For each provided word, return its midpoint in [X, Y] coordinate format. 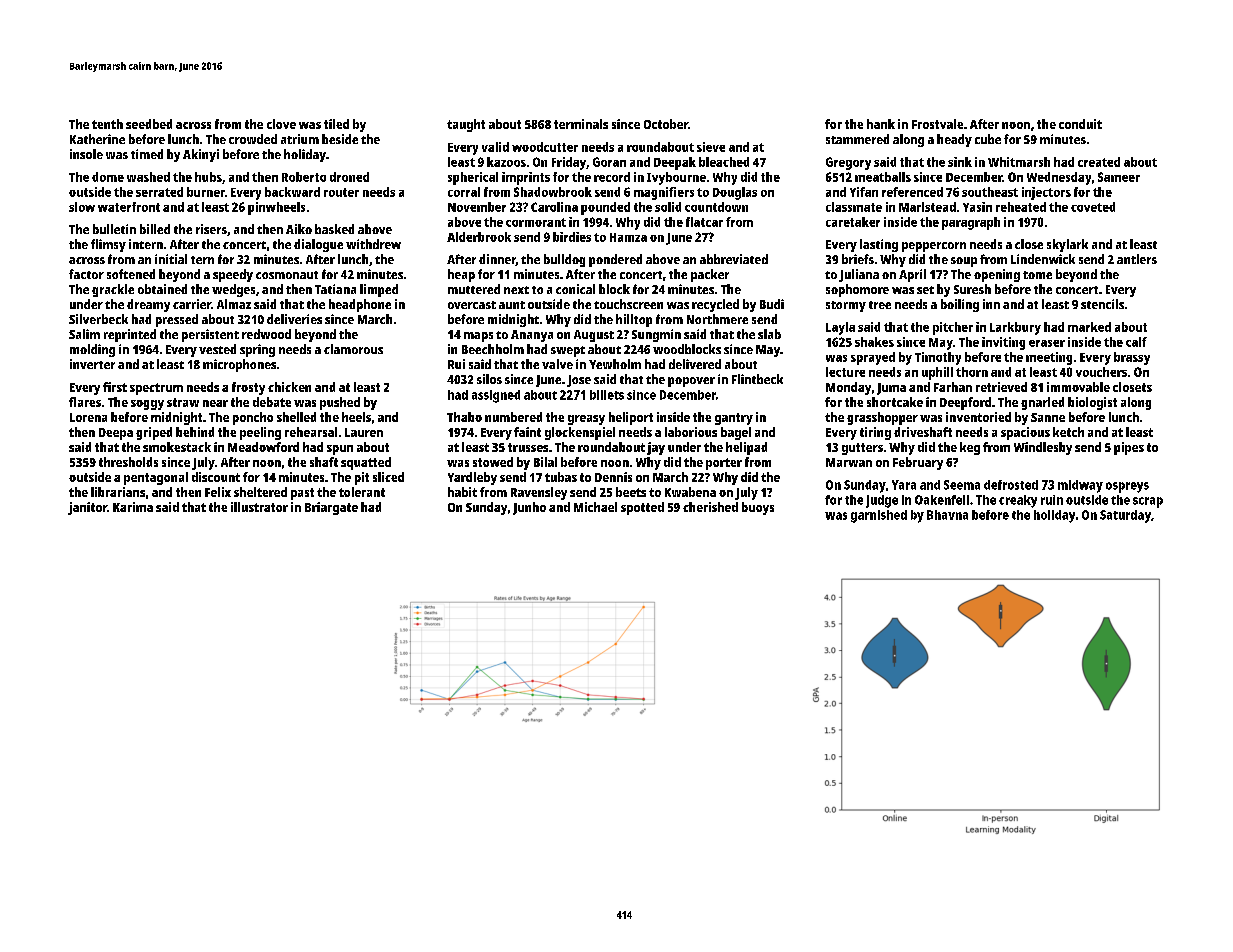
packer [710, 275]
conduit [1080, 124]
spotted [642, 508]
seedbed [149, 124]
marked [1089, 327]
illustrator [259, 507]
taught [466, 125]
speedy [233, 275]
